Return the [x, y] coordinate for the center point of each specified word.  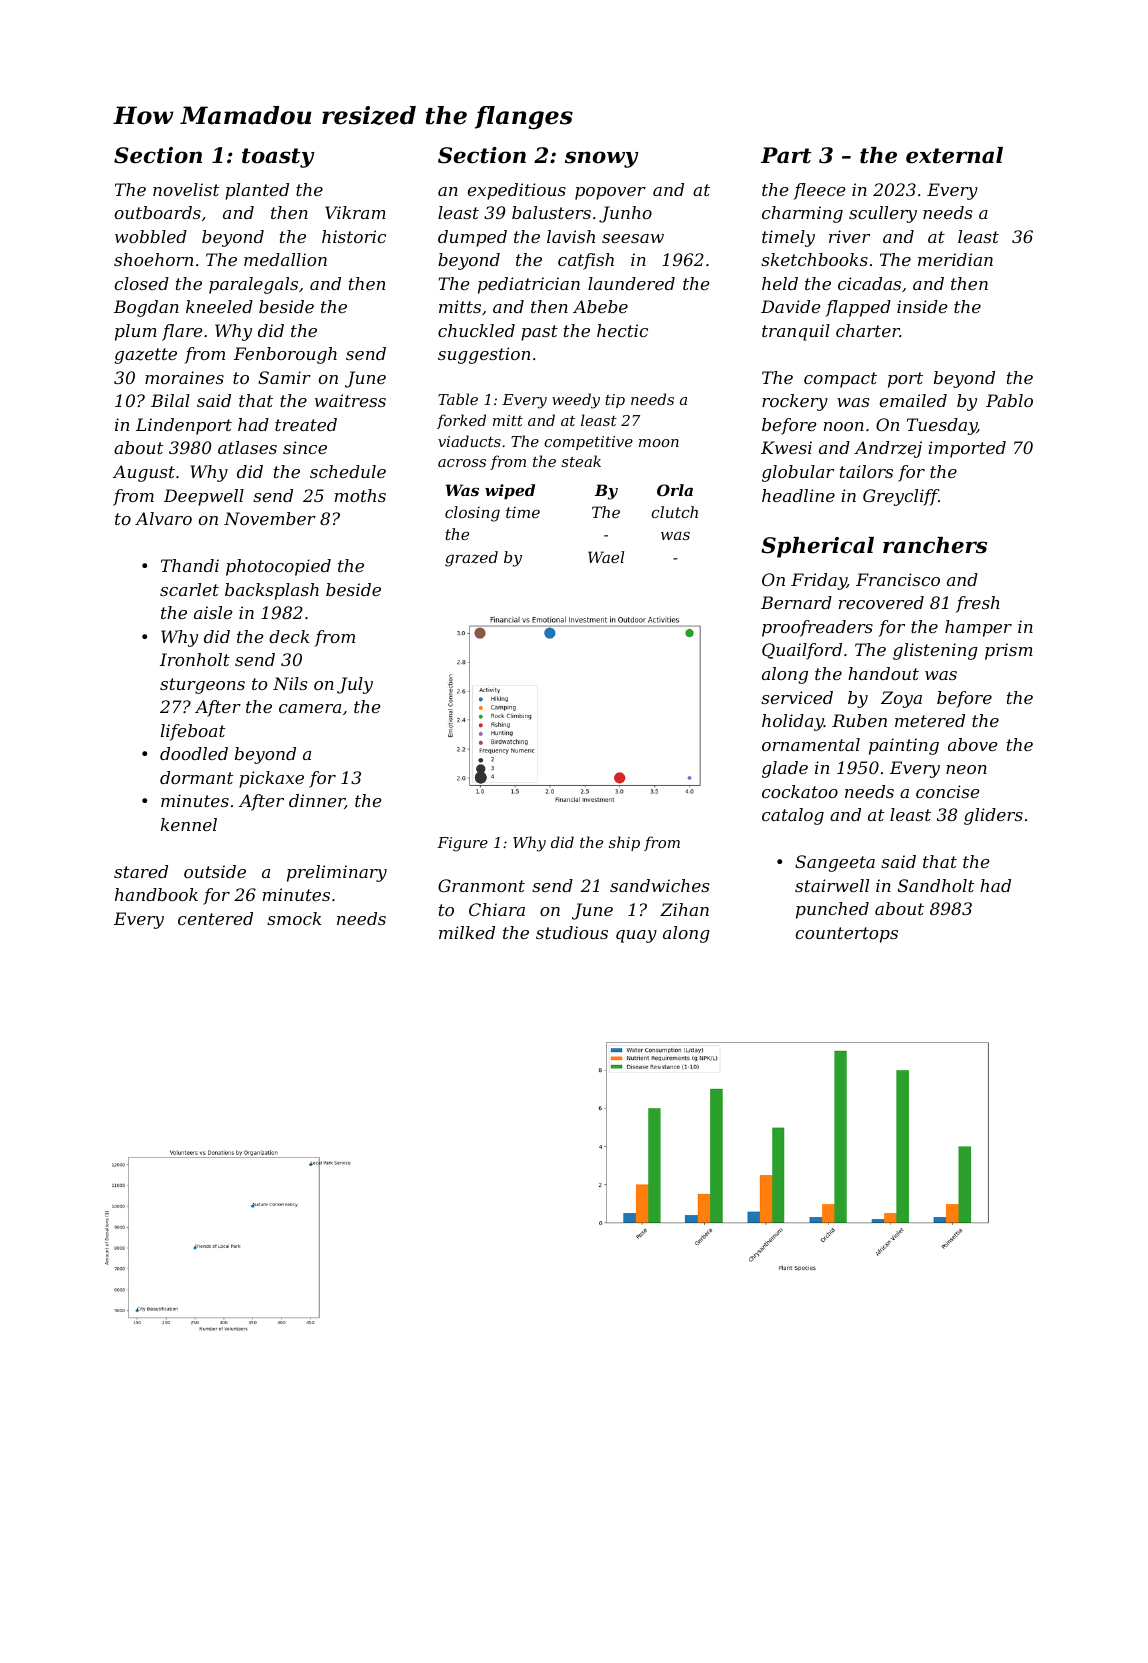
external [954, 155]
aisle [213, 612]
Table [458, 399]
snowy [601, 159]
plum [136, 332]
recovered [881, 602]
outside [215, 871]
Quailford [802, 651]
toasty [278, 158]
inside [922, 306]
